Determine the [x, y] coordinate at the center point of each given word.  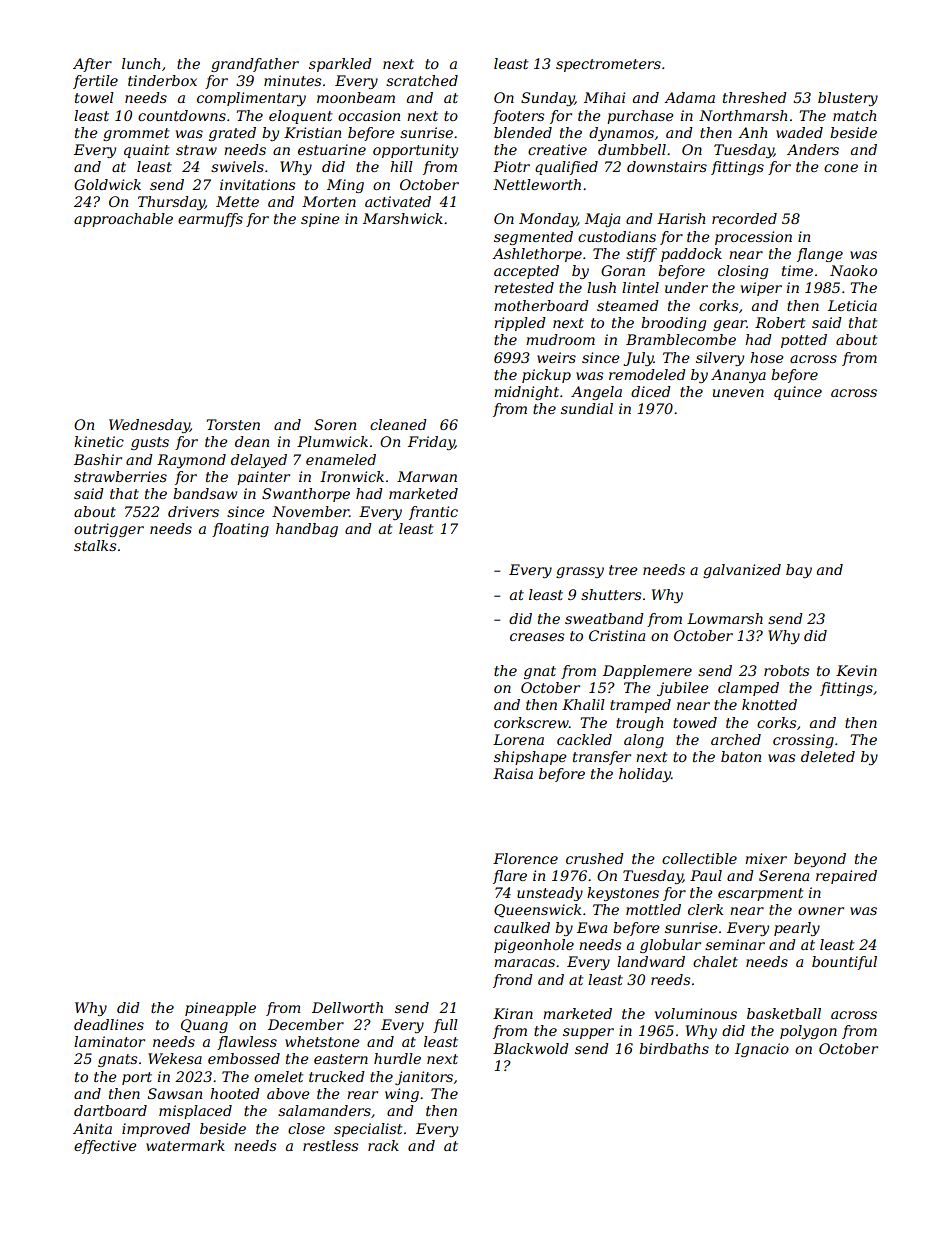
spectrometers [608, 65]
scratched [422, 80]
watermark [185, 1145]
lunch [141, 63]
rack [383, 1145]
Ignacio [762, 1050]
